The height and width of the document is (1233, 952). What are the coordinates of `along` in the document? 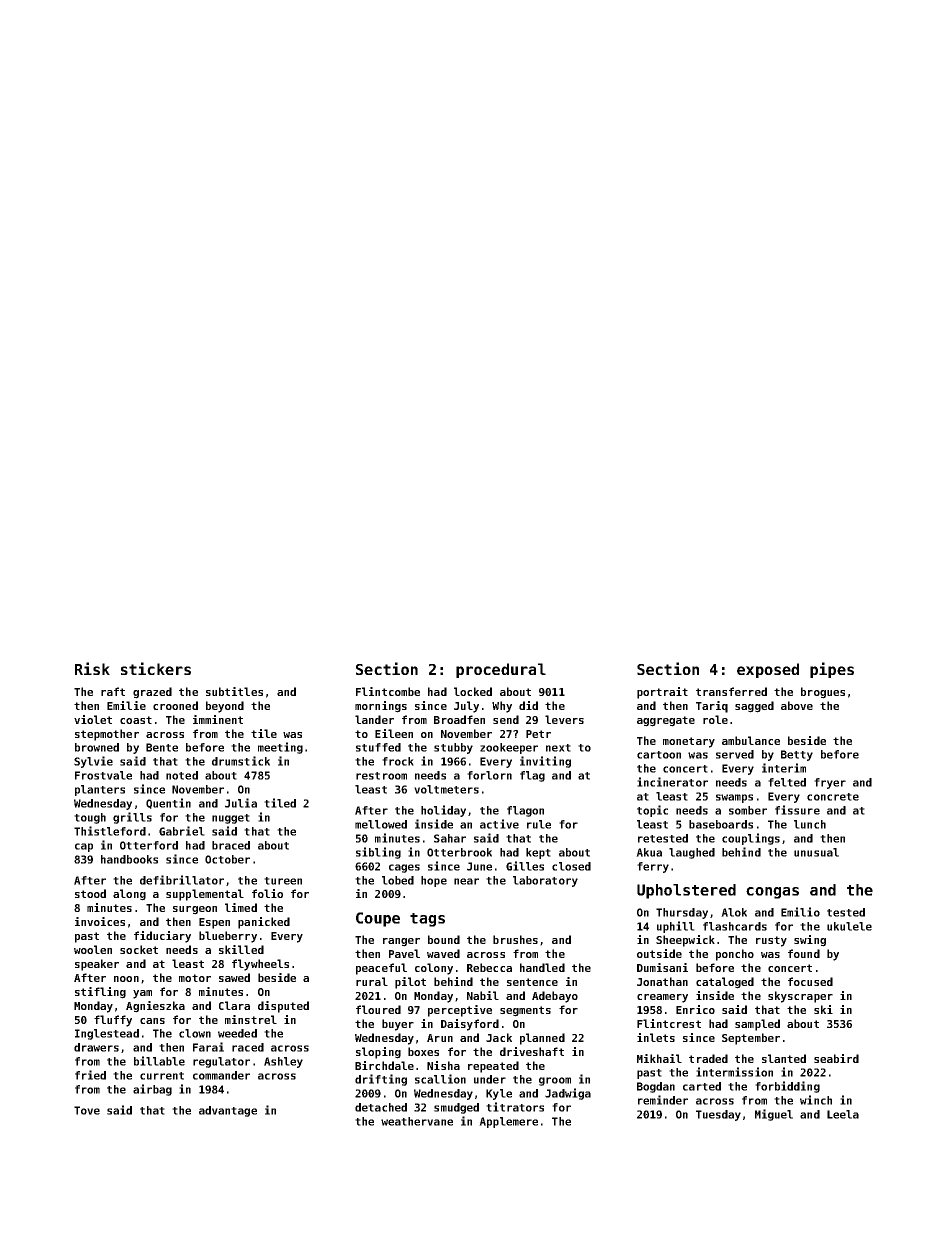 It's located at (129, 895).
